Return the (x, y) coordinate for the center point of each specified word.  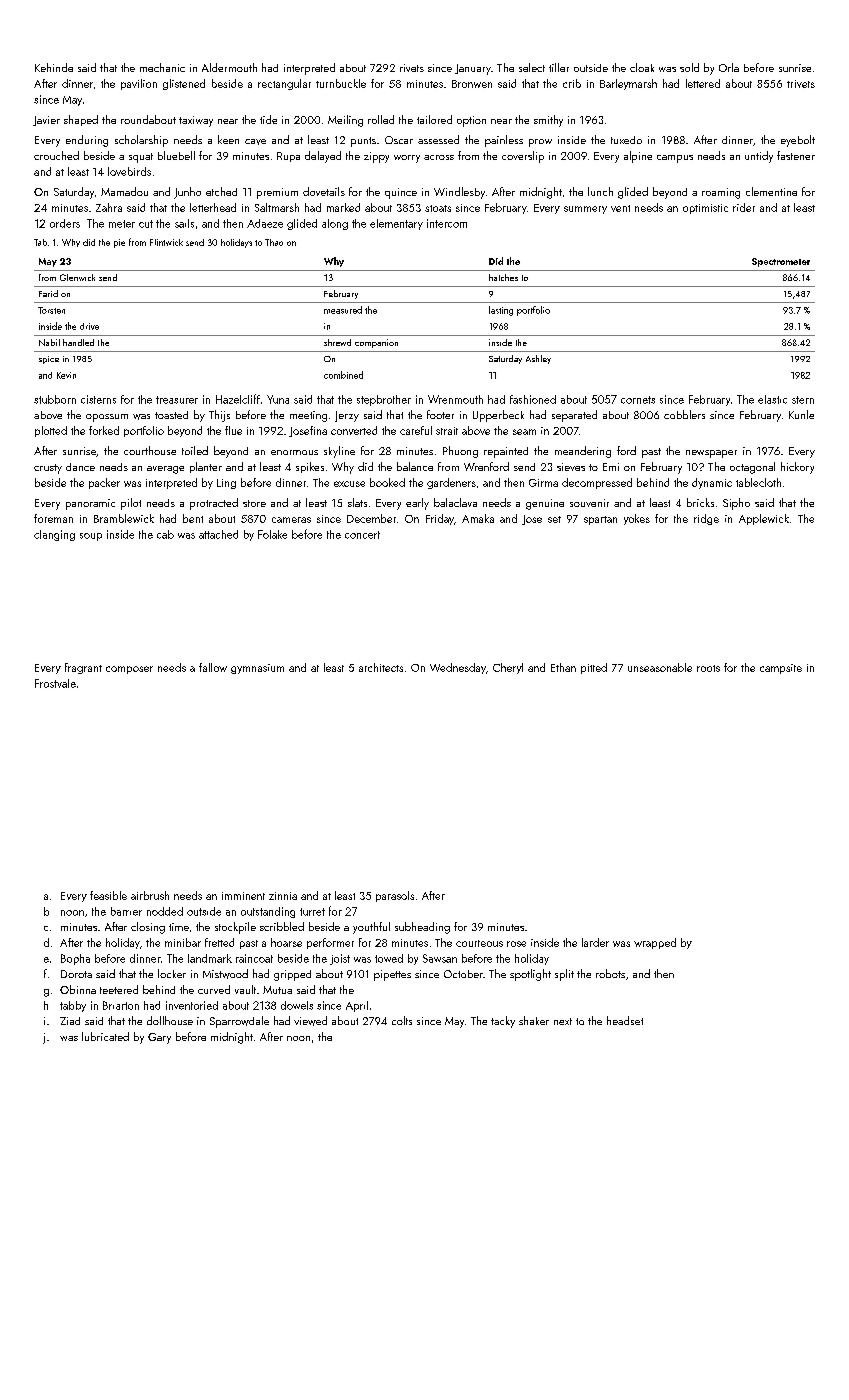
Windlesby (459, 193)
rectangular (284, 84)
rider (744, 207)
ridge (706, 519)
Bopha (75, 959)
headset (625, 1020)
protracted (214, 504)
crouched (56, 155)
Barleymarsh (628, 84)
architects (381, 667)
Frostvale (55, 683)
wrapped (655, 943)
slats (357, 502)
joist (340, 959)
